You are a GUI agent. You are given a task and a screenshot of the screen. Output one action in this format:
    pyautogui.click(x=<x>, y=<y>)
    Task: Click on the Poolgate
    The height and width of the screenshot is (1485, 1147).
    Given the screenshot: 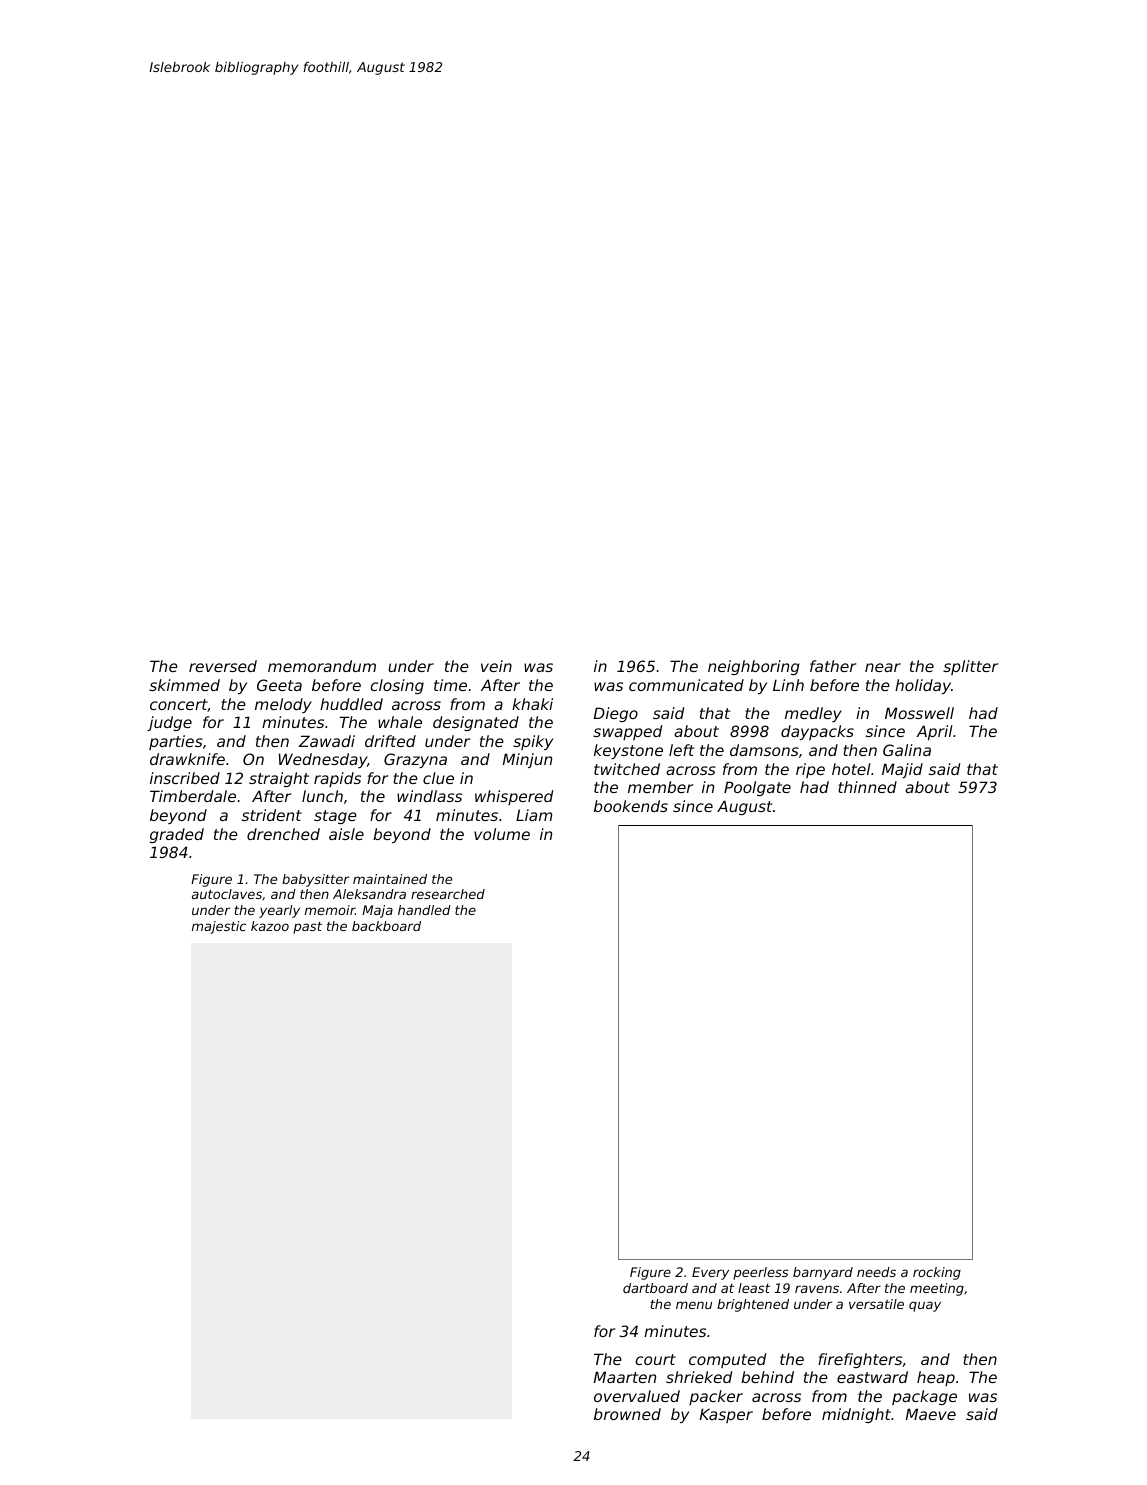 What is the action you would take?
    pyautogui.click(x=757, y=788)
